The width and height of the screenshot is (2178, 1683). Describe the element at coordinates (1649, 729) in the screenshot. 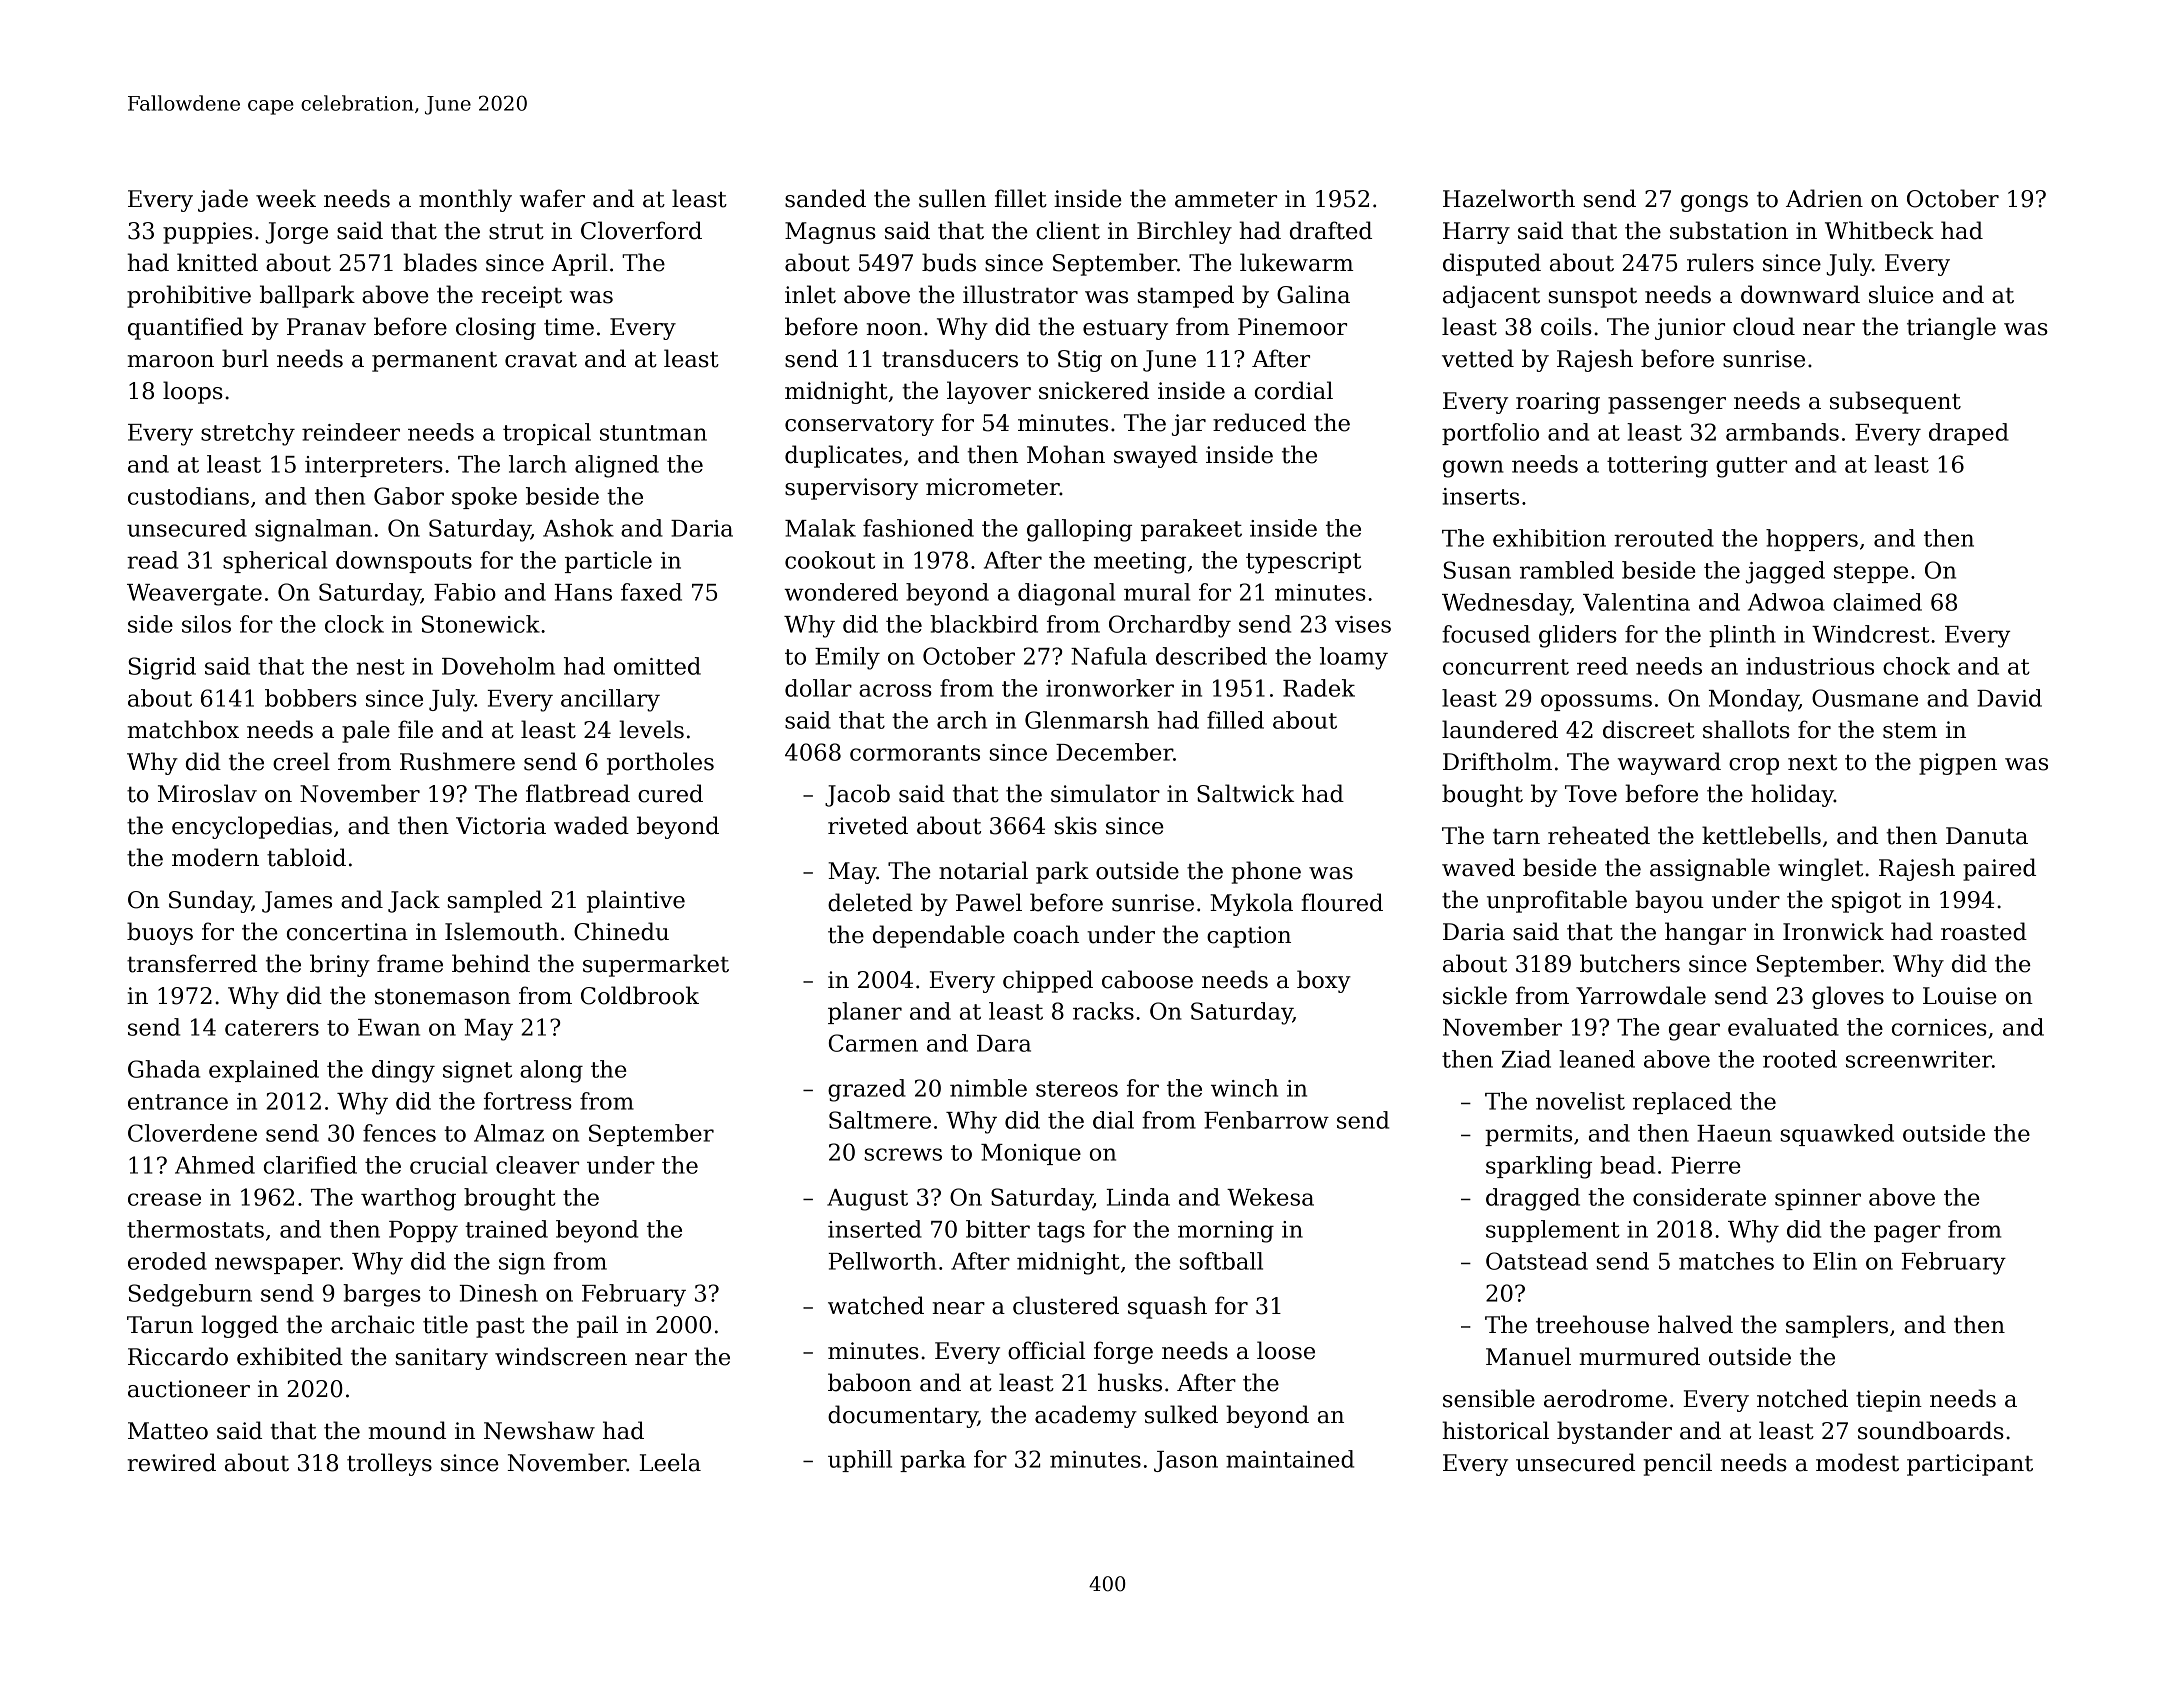

I see `discreet` at that location.
